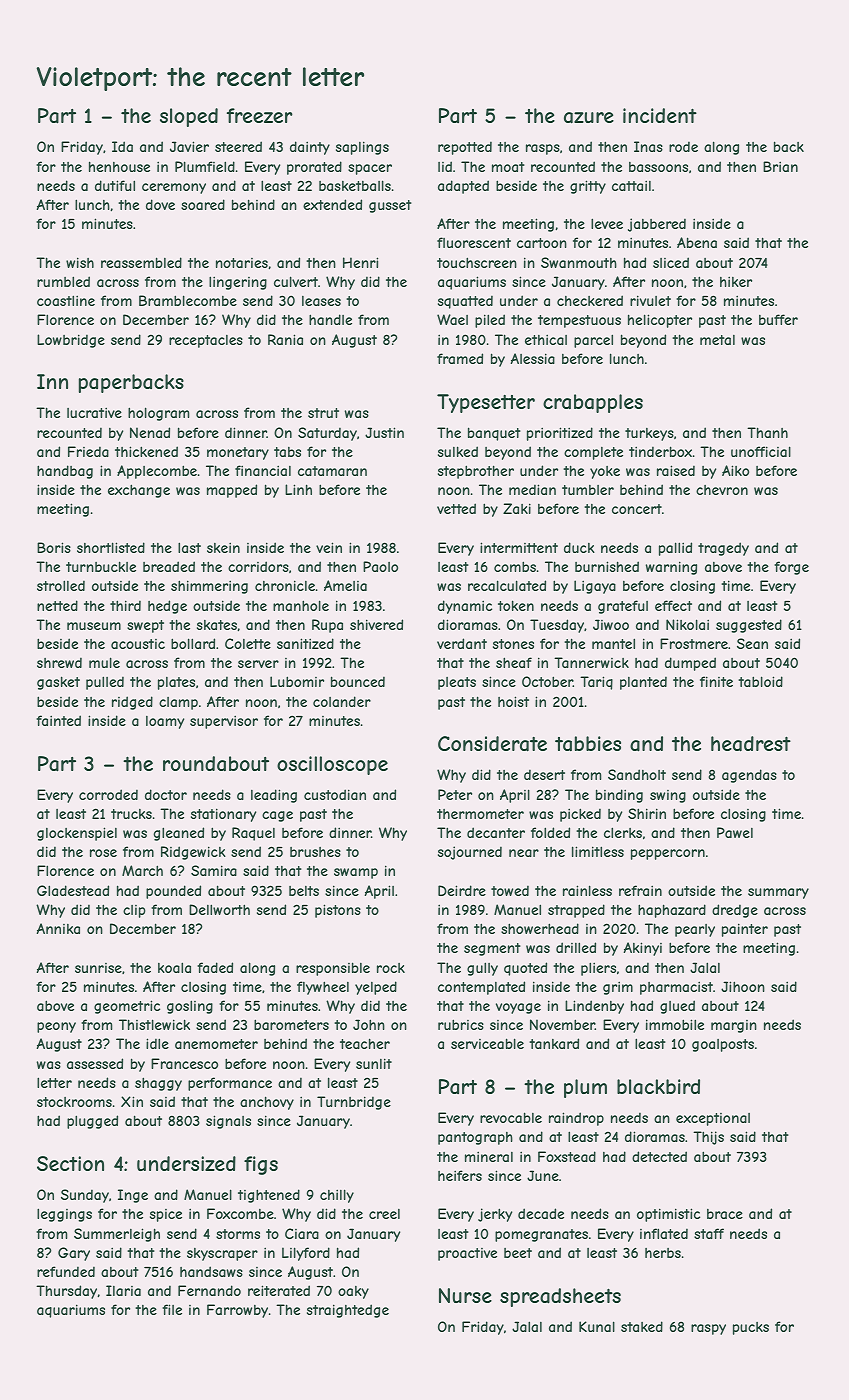 The width and height of the document is (849, 1400). Describe the element at coordinates (259, 115) in the document. I see `freezer` at that location.
